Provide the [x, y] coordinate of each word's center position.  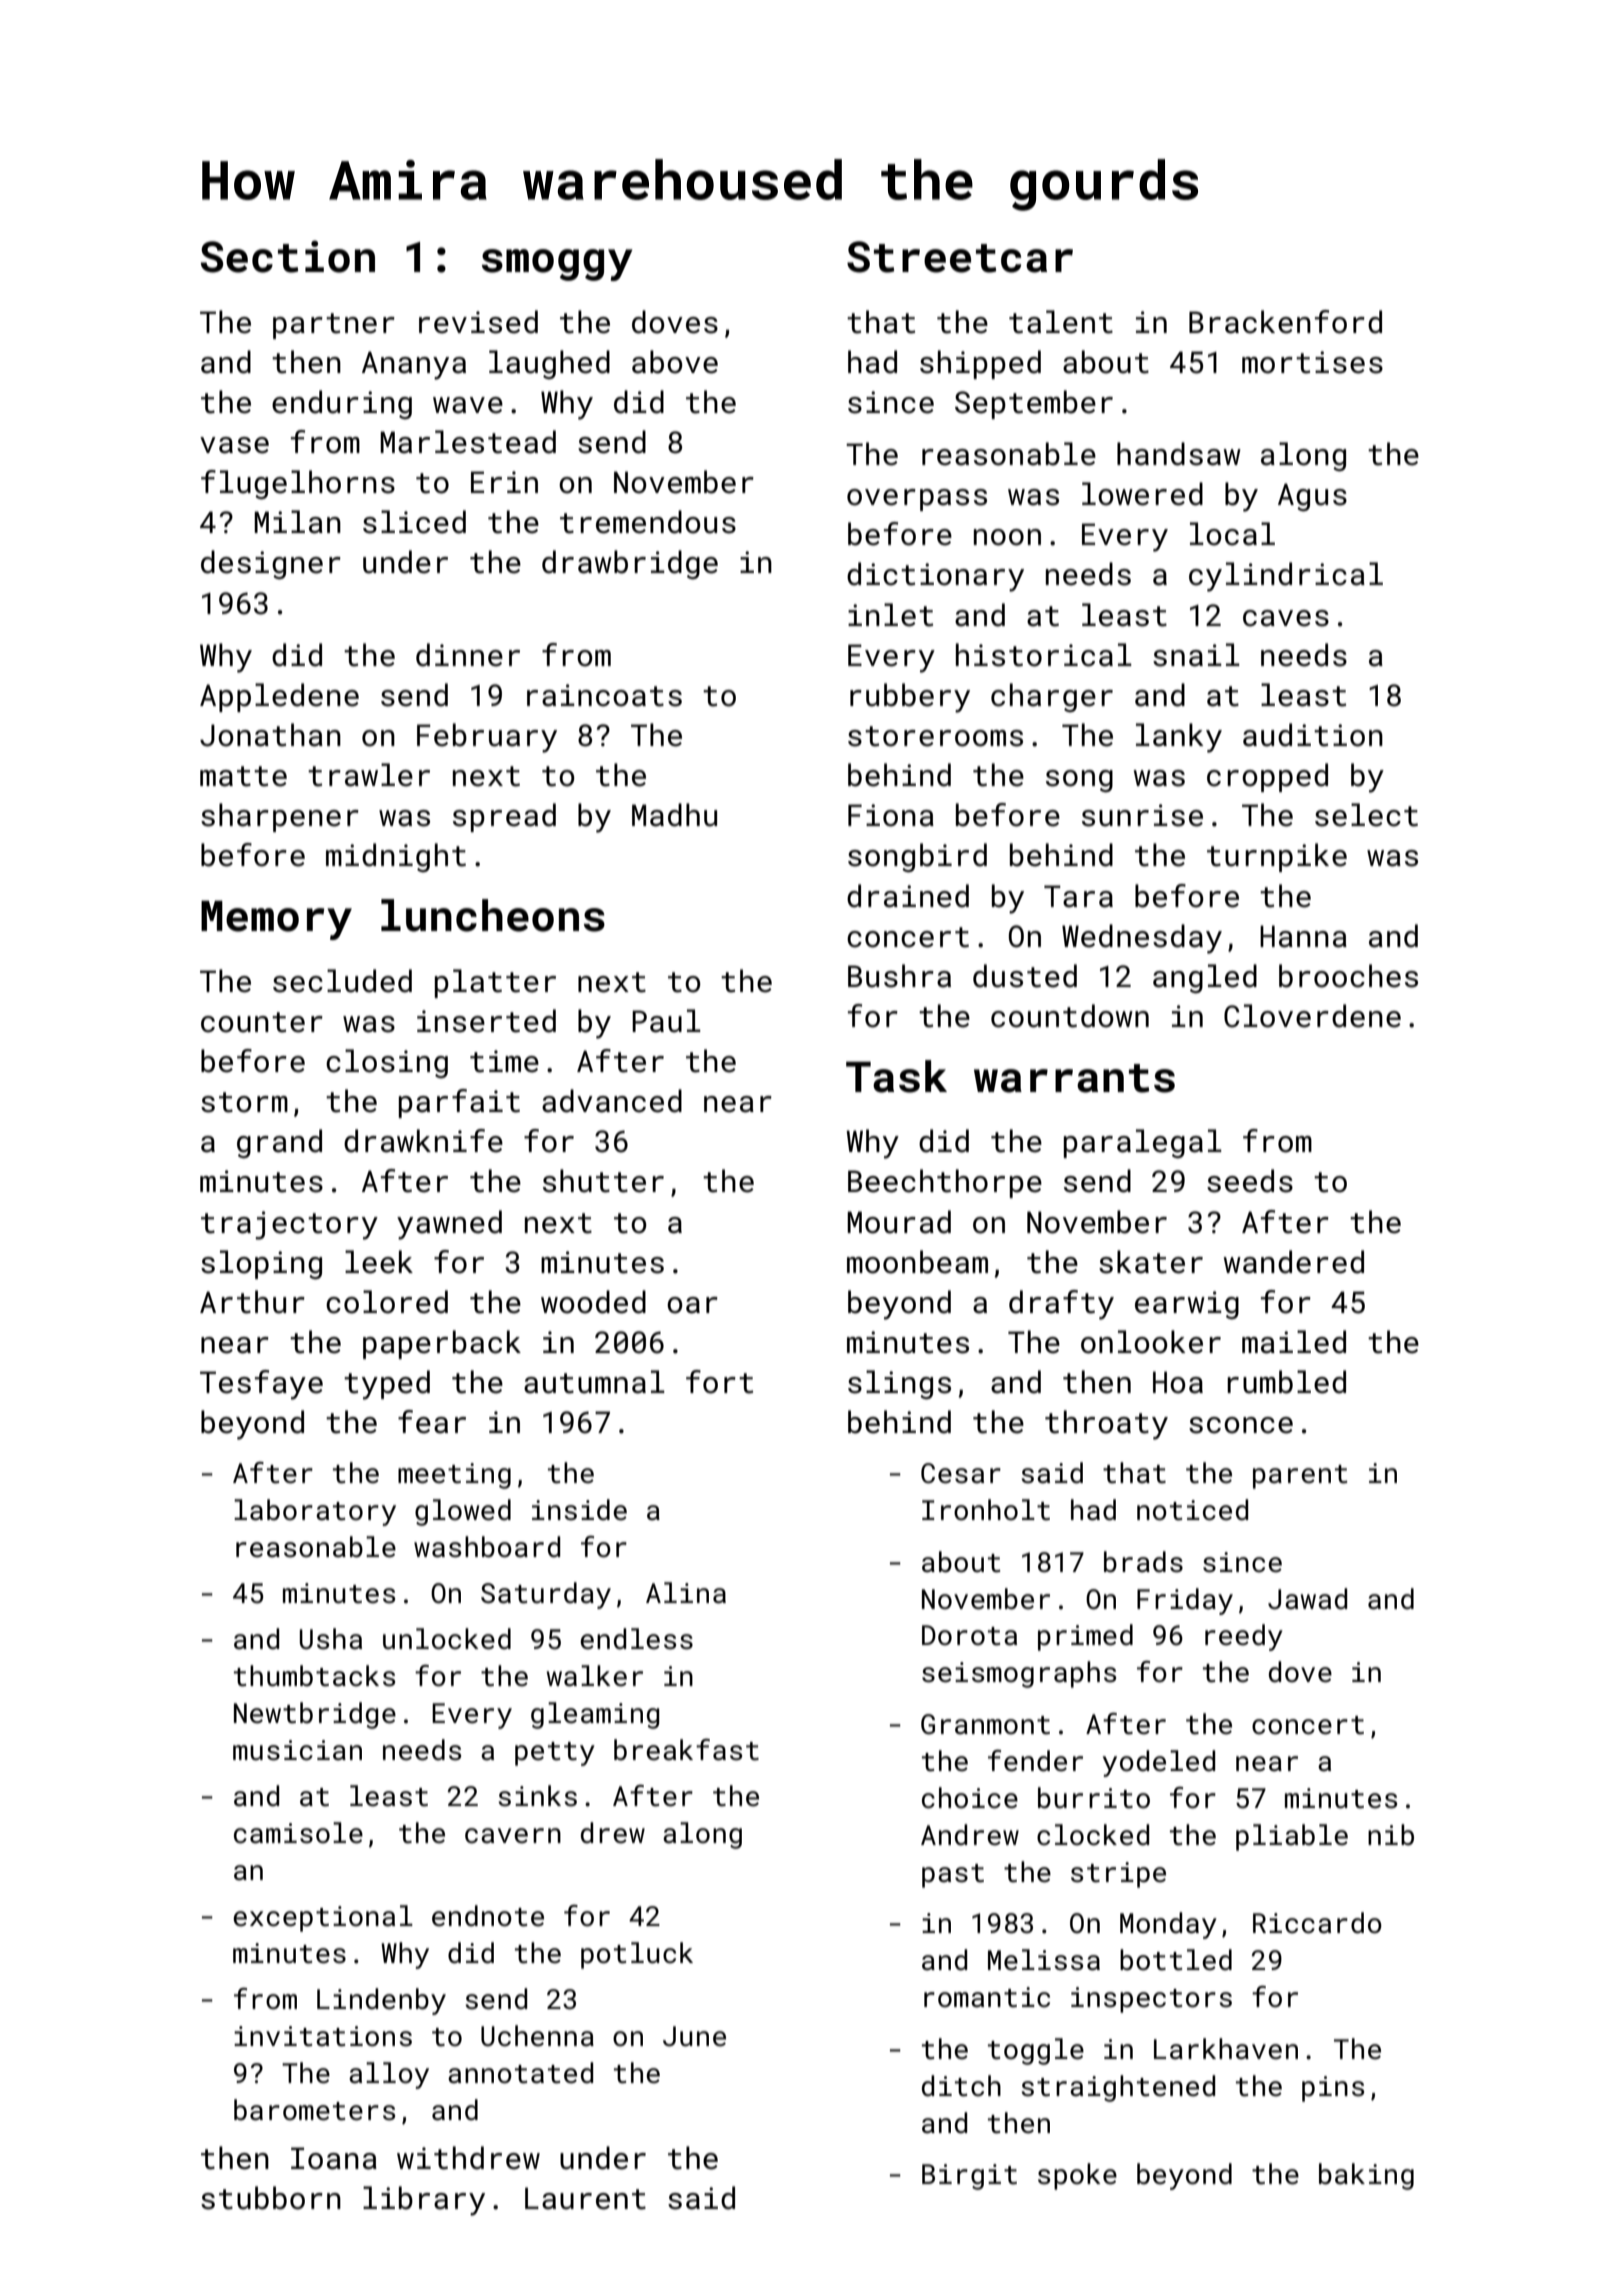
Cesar [961, 1473]
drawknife [423, 1141]
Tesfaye [261, 1385]
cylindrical [1286, 577]
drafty [1061, 1305]
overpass [917, 500]
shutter [603, 1181]
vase [234, 445]
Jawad [1307, 1599]
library [424, 2201]
